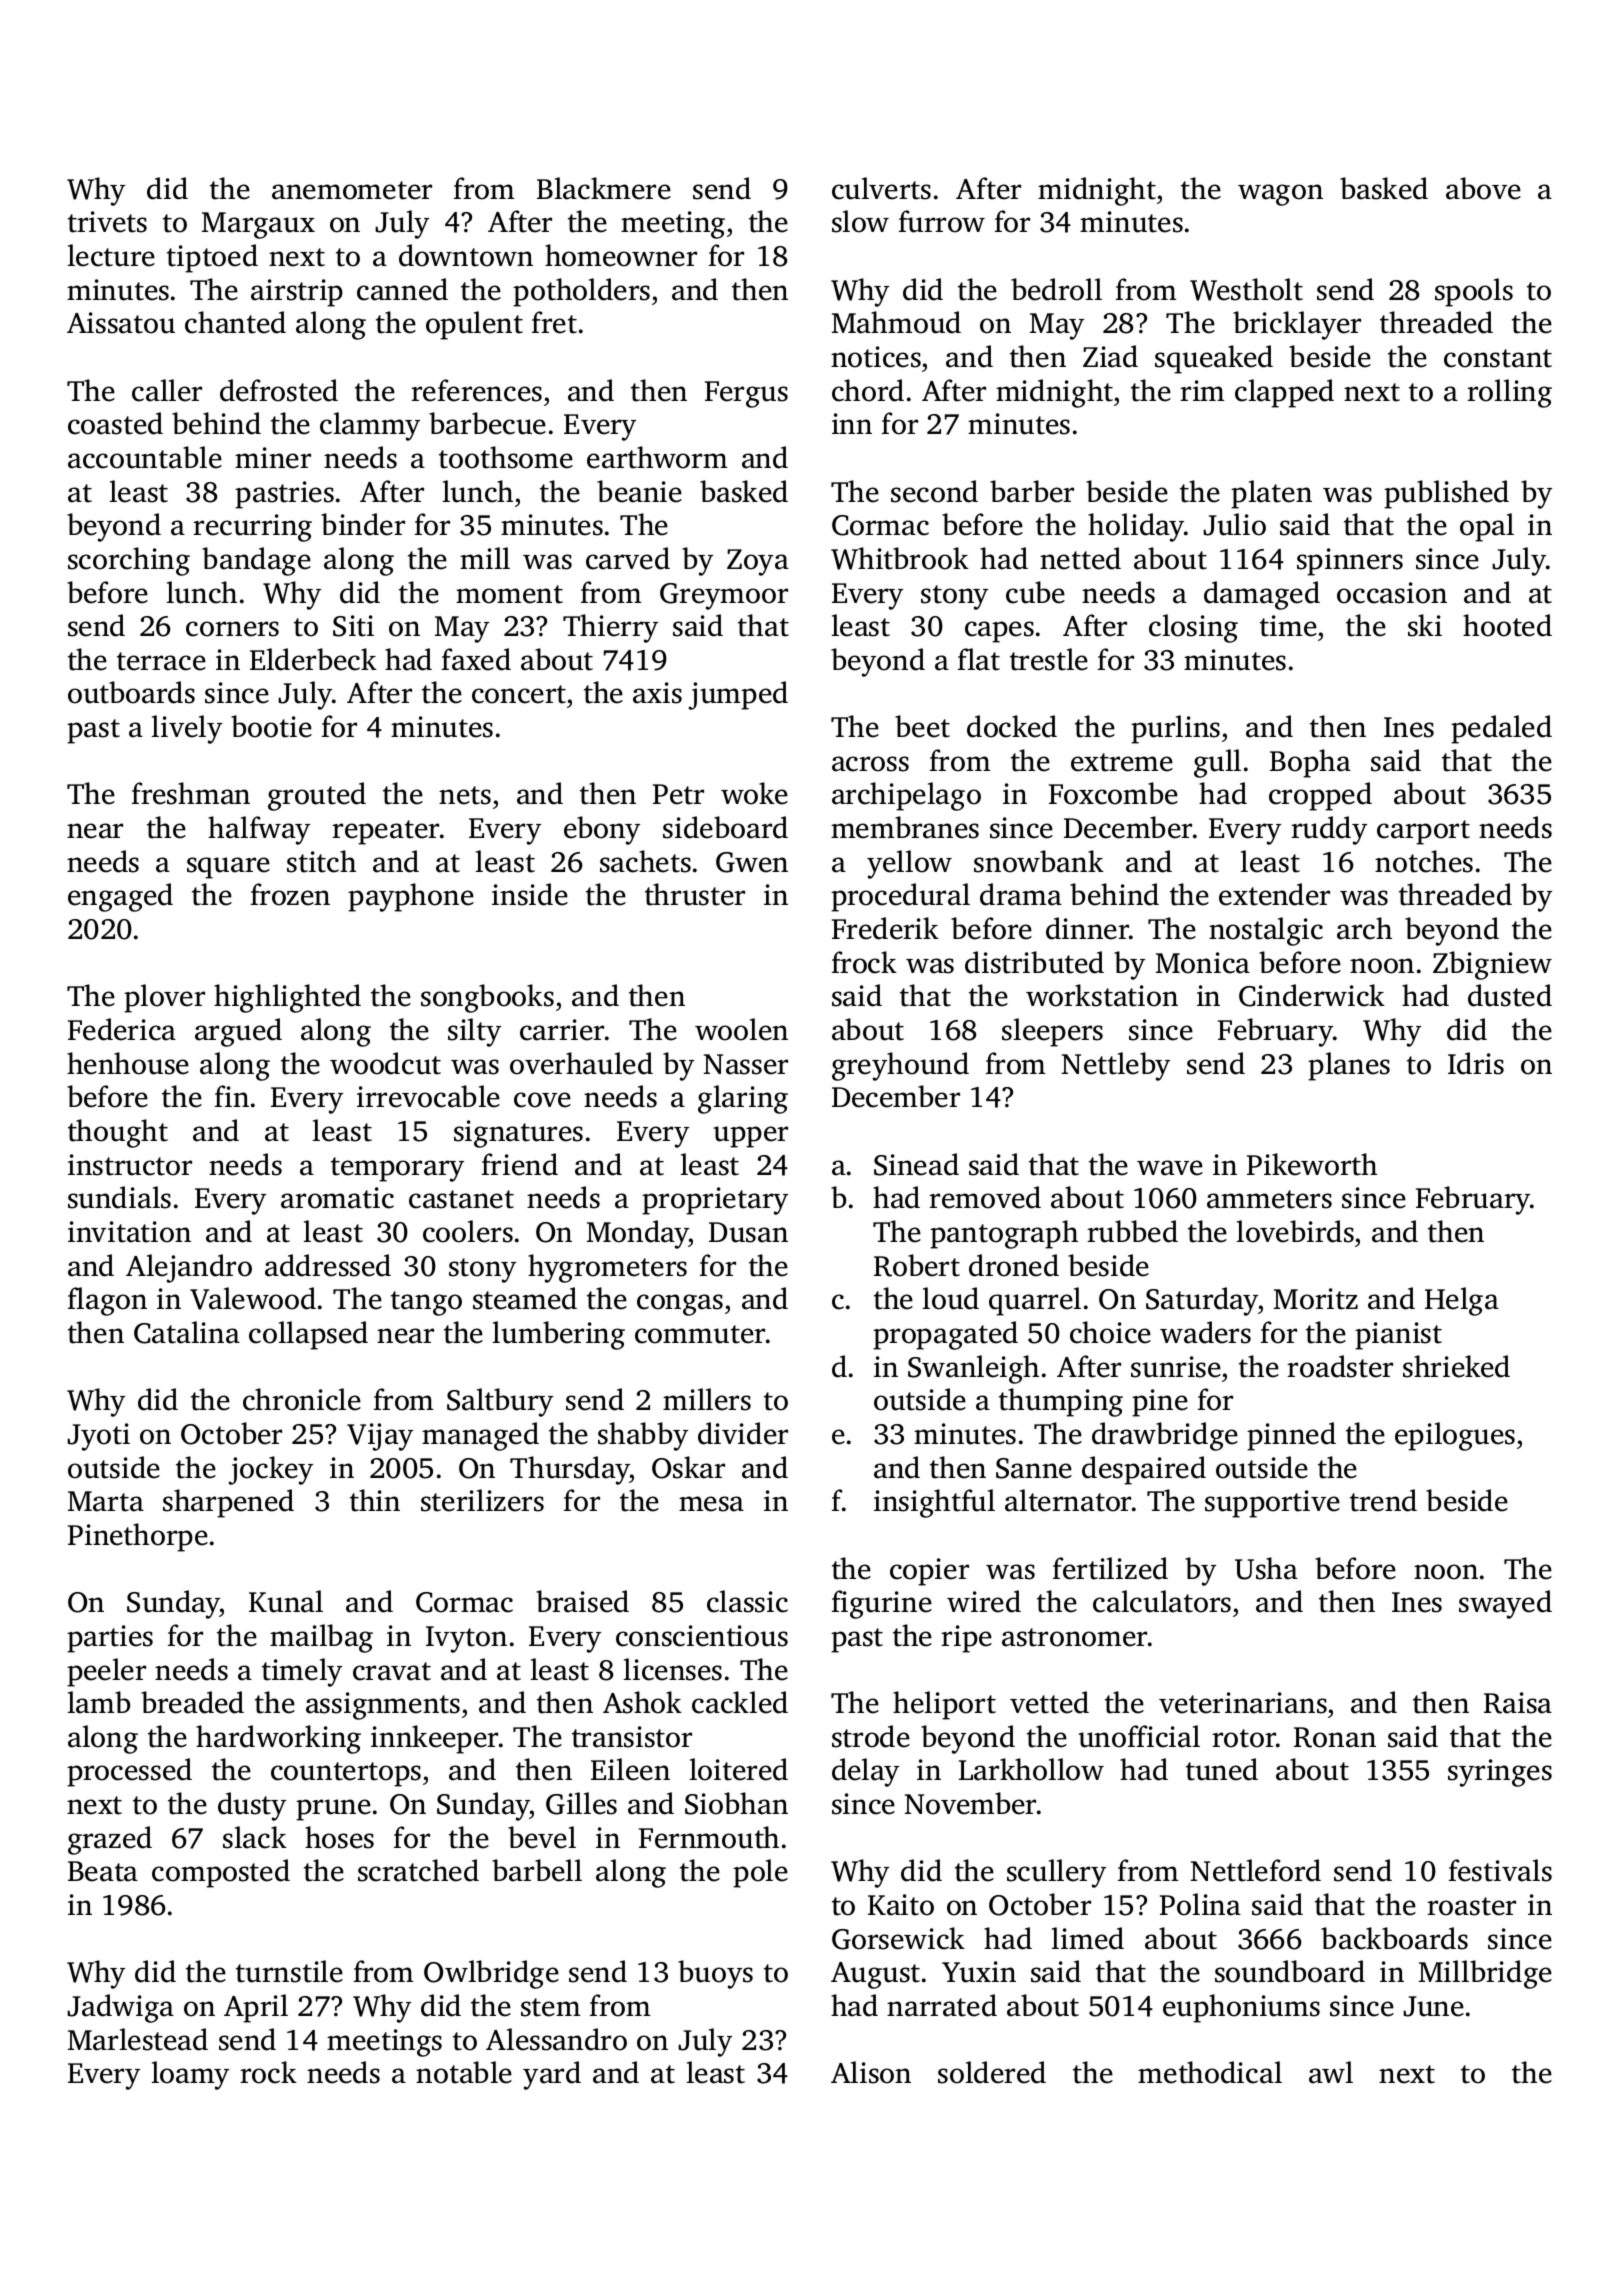 Image resolution: width=1620 pixels, height=2292 pixels. I want to click on scorching, so click(129, 561).
